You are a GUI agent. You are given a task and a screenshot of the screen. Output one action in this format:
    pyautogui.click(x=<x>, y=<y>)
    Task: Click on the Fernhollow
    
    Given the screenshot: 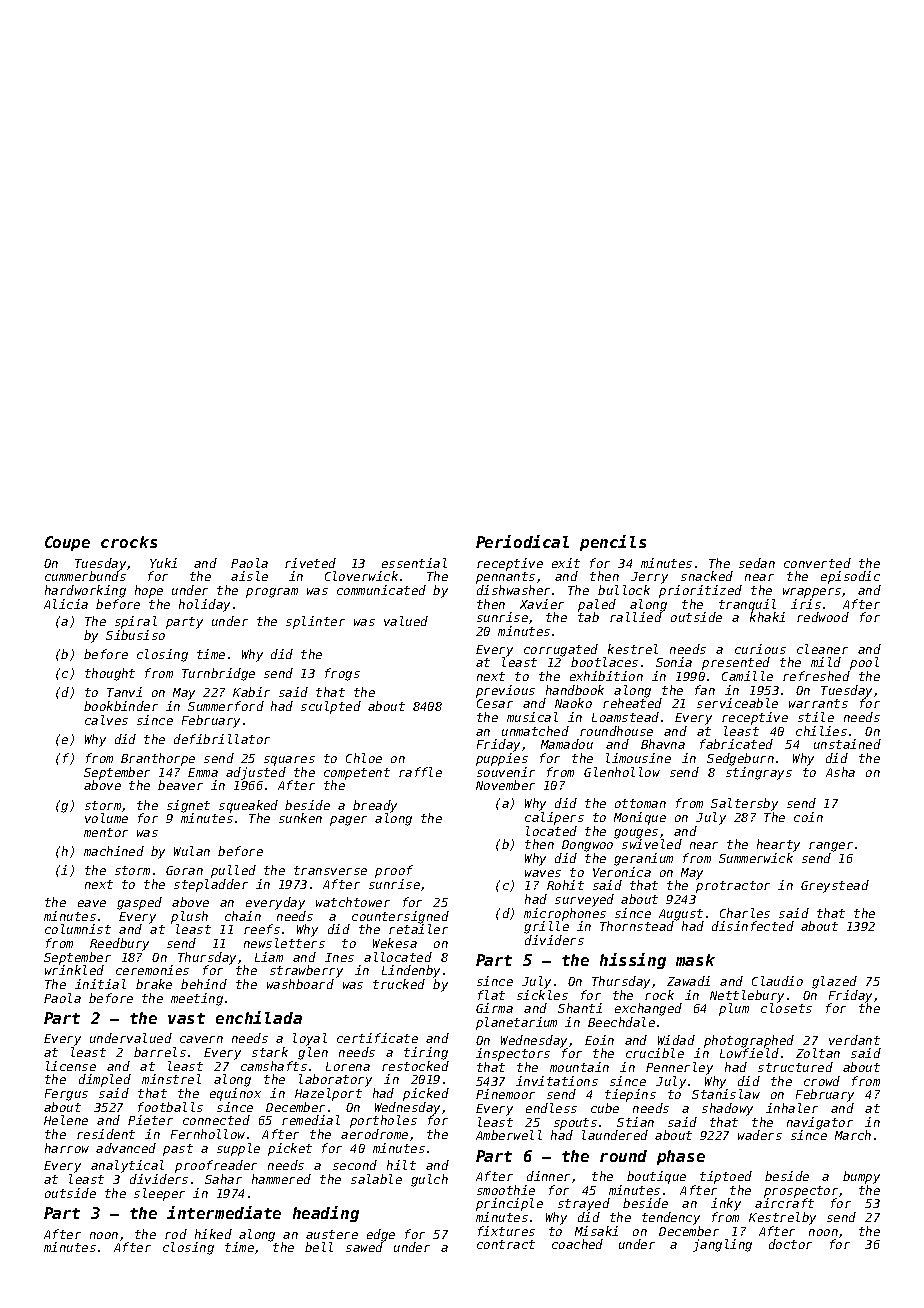 What is the action you would take?
    pyautogui.click(x=208, y=1134)
